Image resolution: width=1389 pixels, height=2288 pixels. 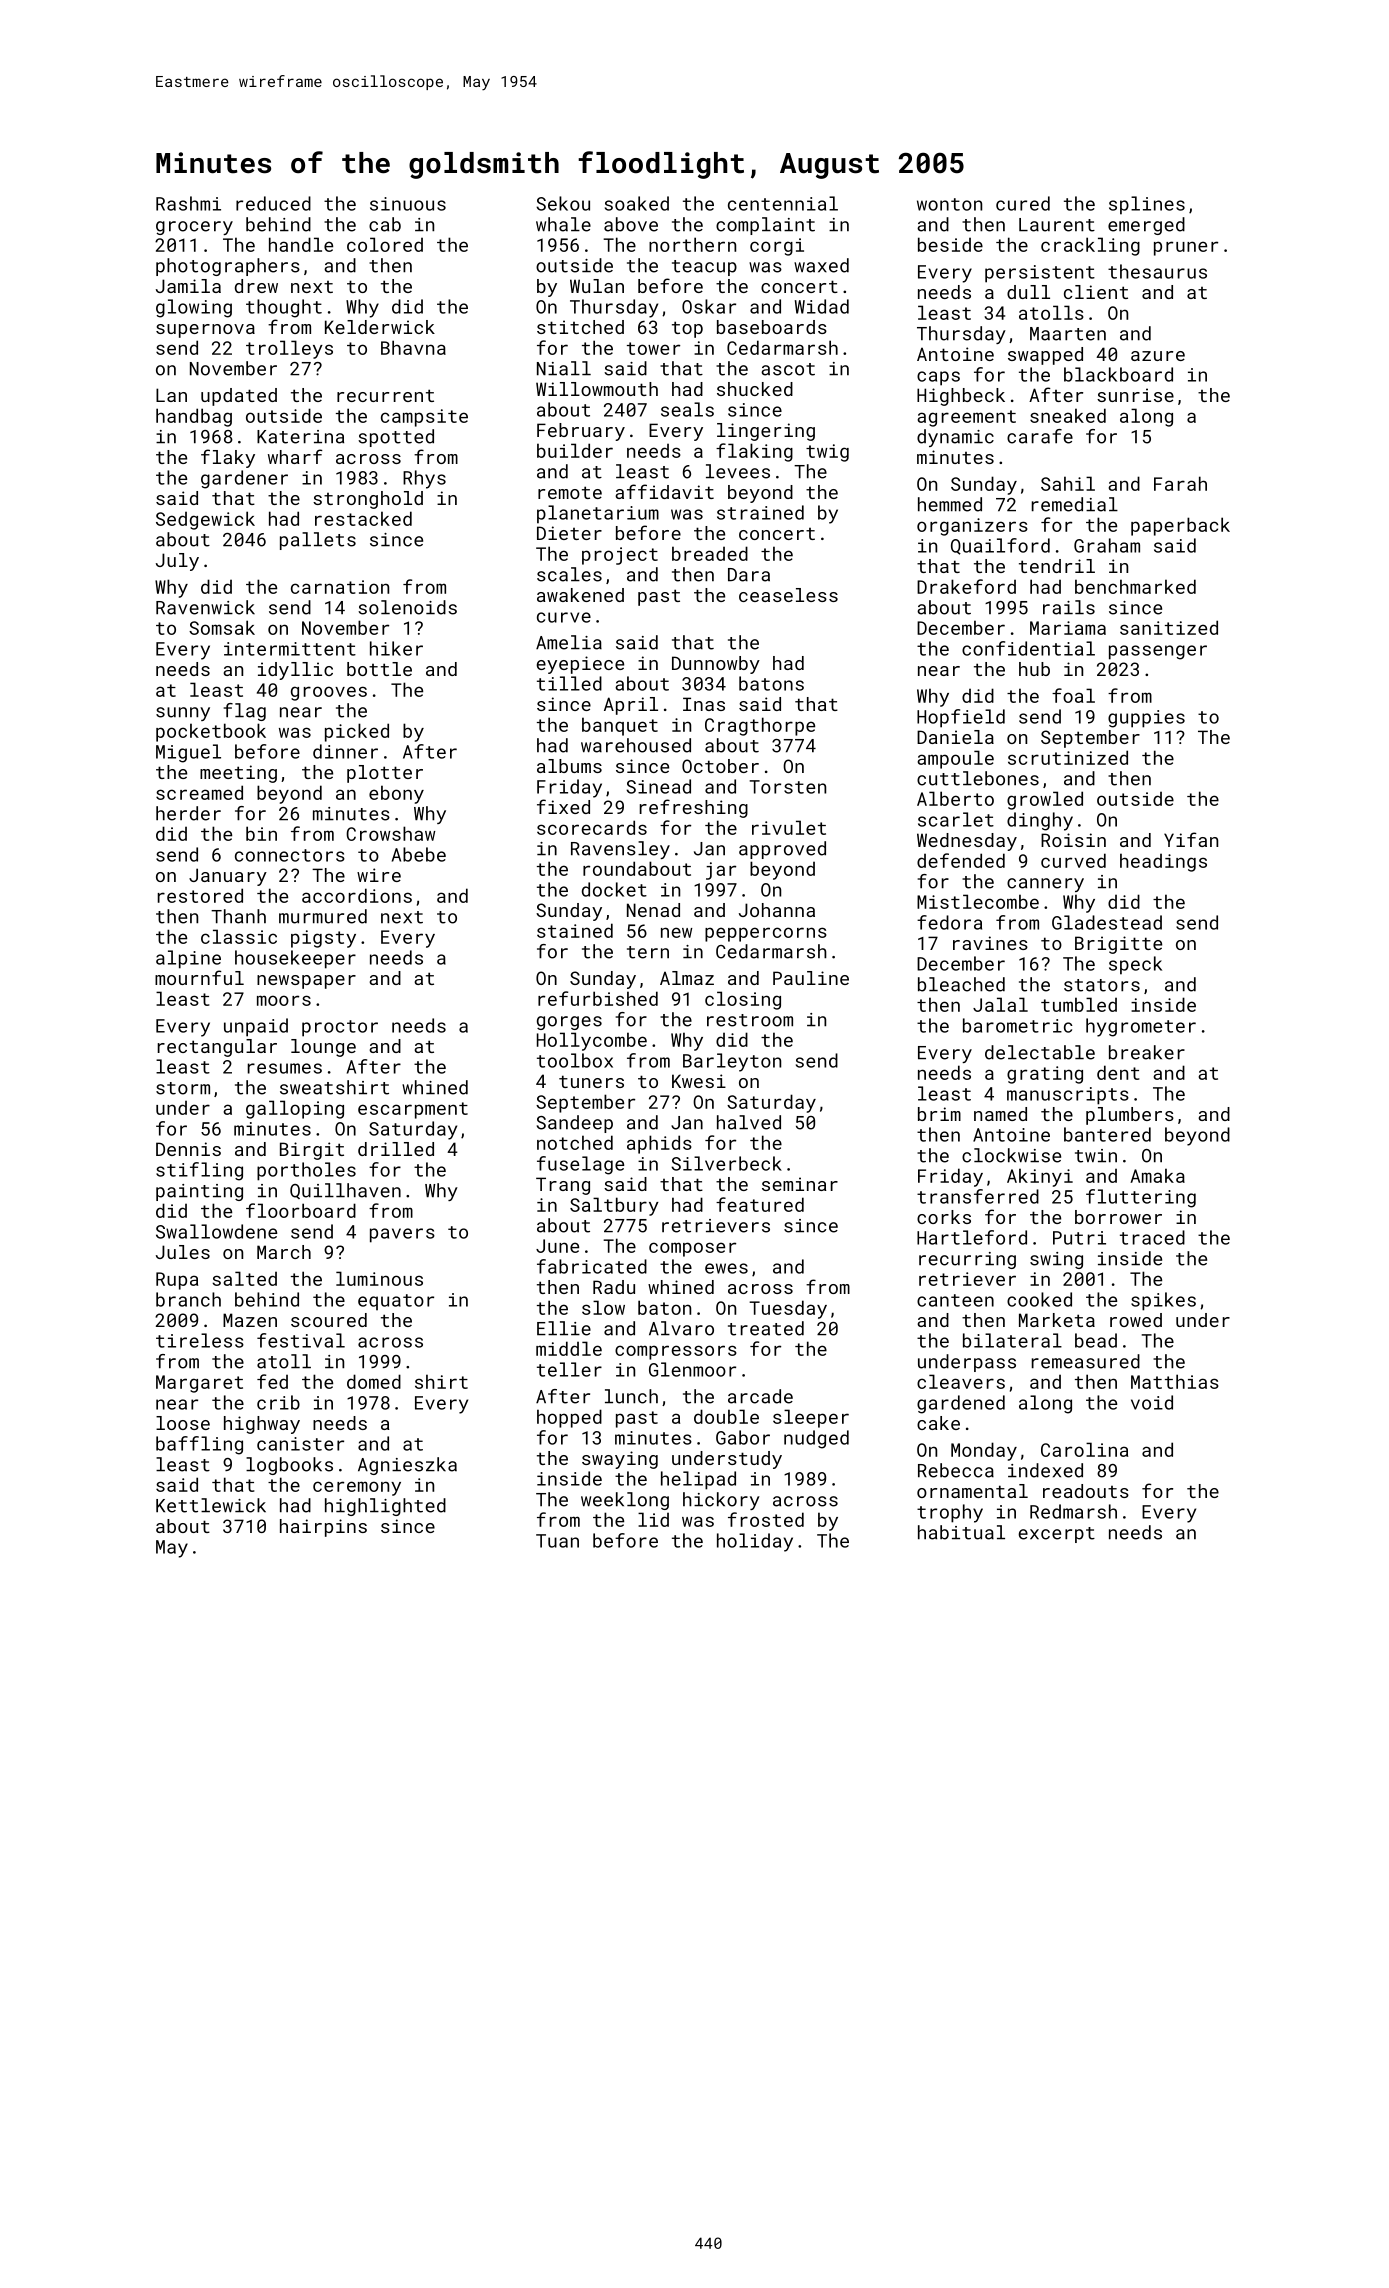 I want to click on top, so click(x=687, y=329).
